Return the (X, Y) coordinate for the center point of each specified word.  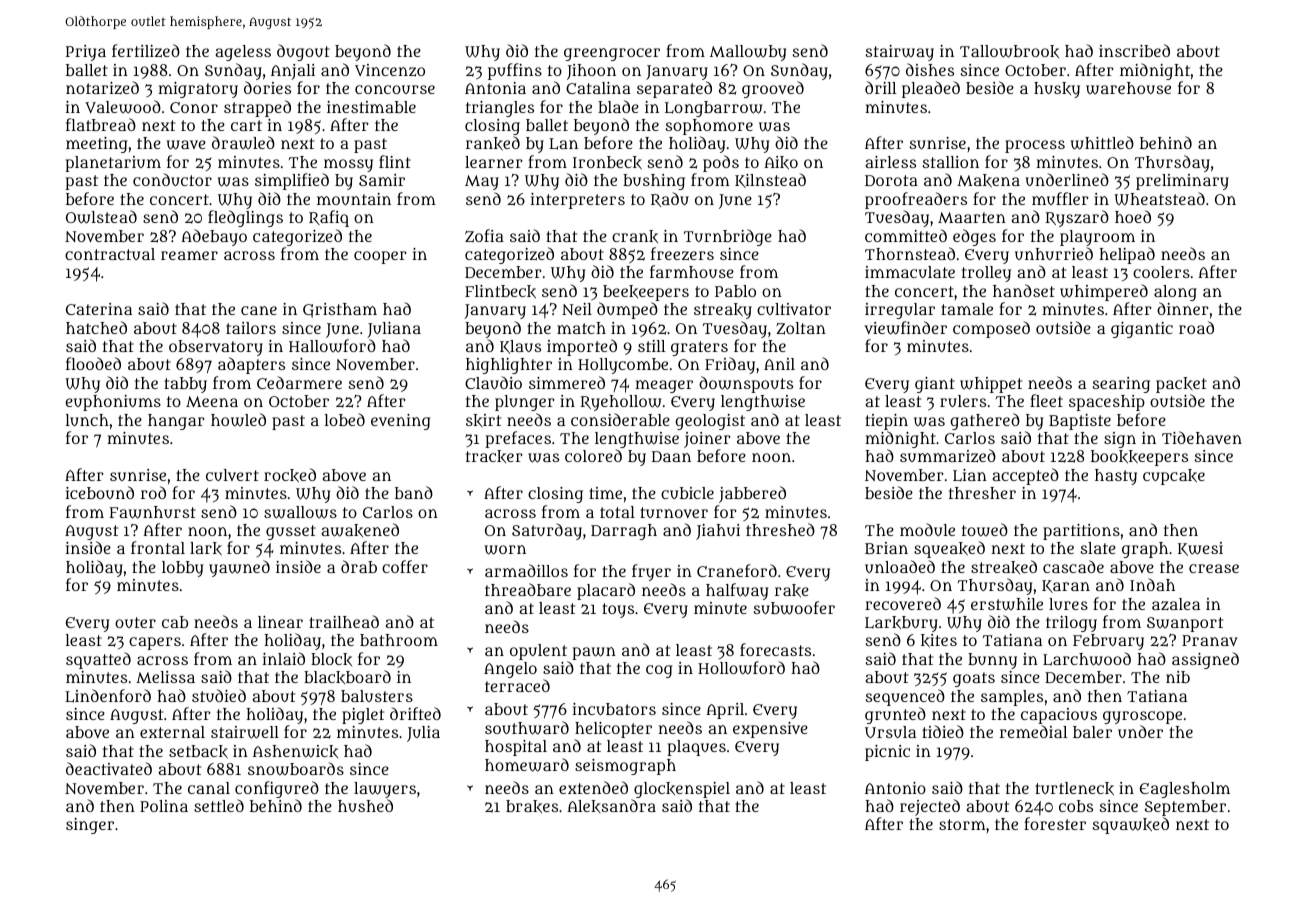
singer (90, 826)
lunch (87, 420)
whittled (1102, 143)
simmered (567, 382)
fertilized (146, 50)
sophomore (709, 127)
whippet (991, 385)
